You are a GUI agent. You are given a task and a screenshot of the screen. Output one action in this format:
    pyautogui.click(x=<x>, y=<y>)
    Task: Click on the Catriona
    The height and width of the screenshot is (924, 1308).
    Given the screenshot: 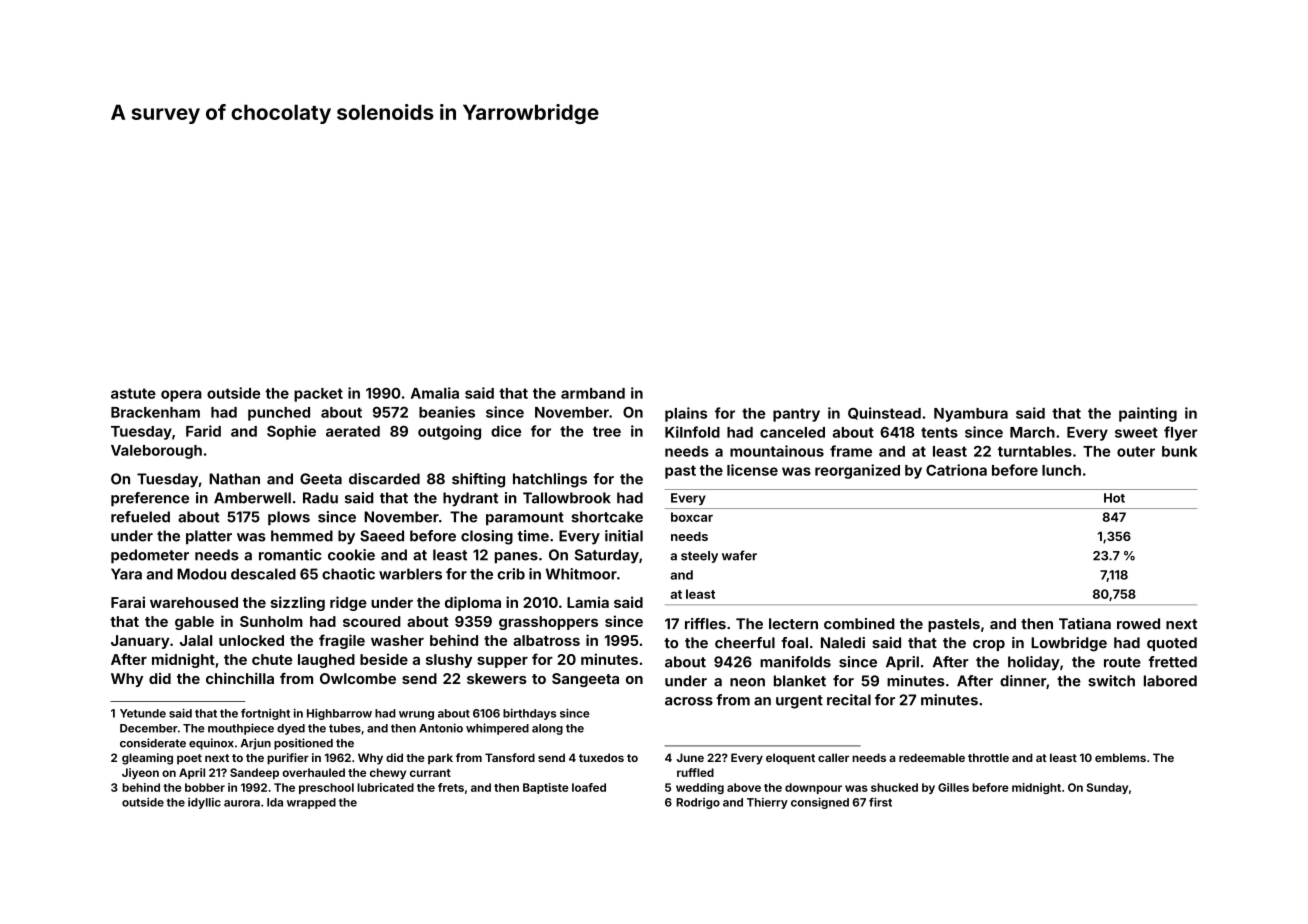 What is the action you would take?
    pyautogui.click(x=956, y=470)
